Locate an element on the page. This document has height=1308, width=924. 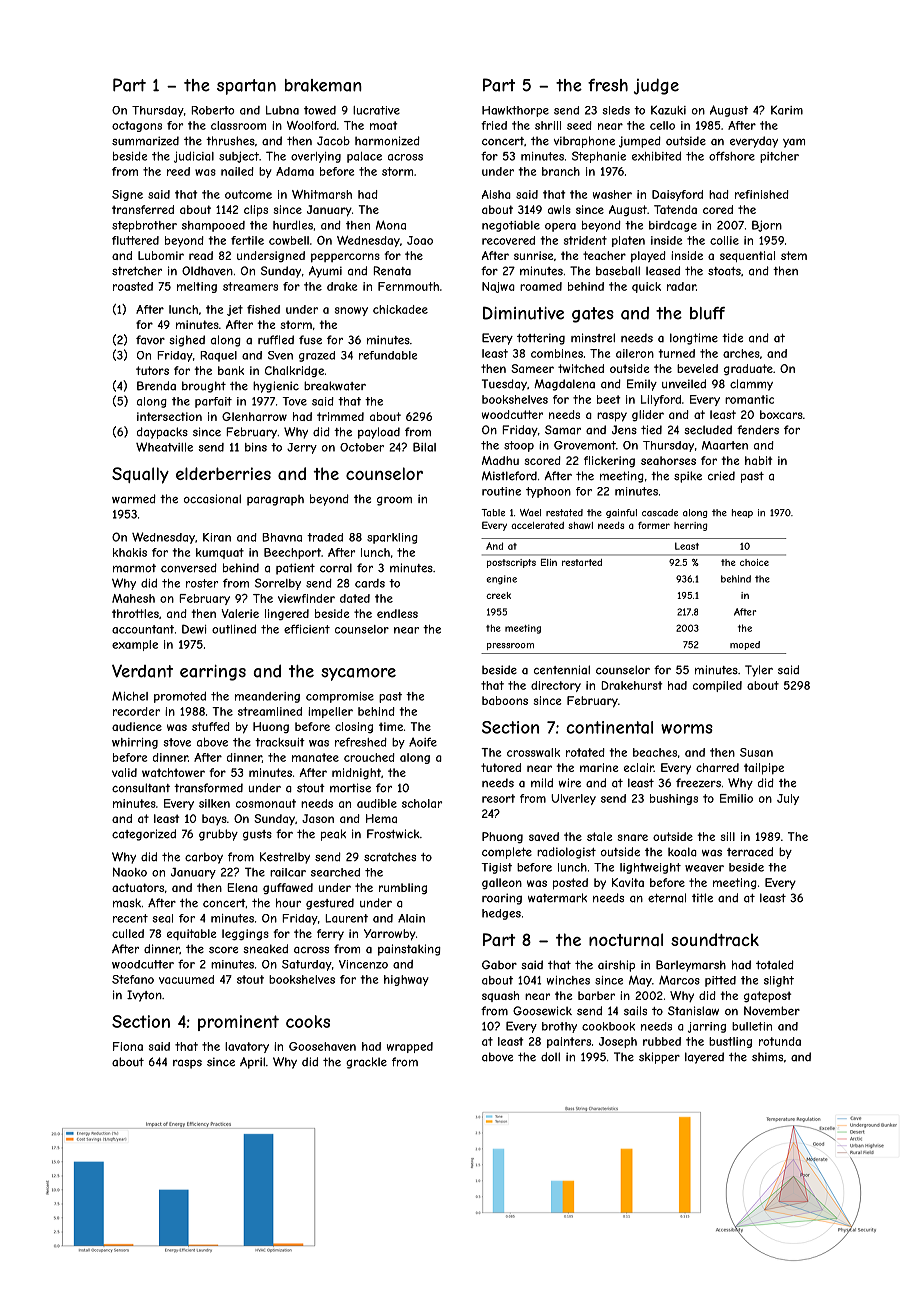
former is located at coordinates (654, 525).
